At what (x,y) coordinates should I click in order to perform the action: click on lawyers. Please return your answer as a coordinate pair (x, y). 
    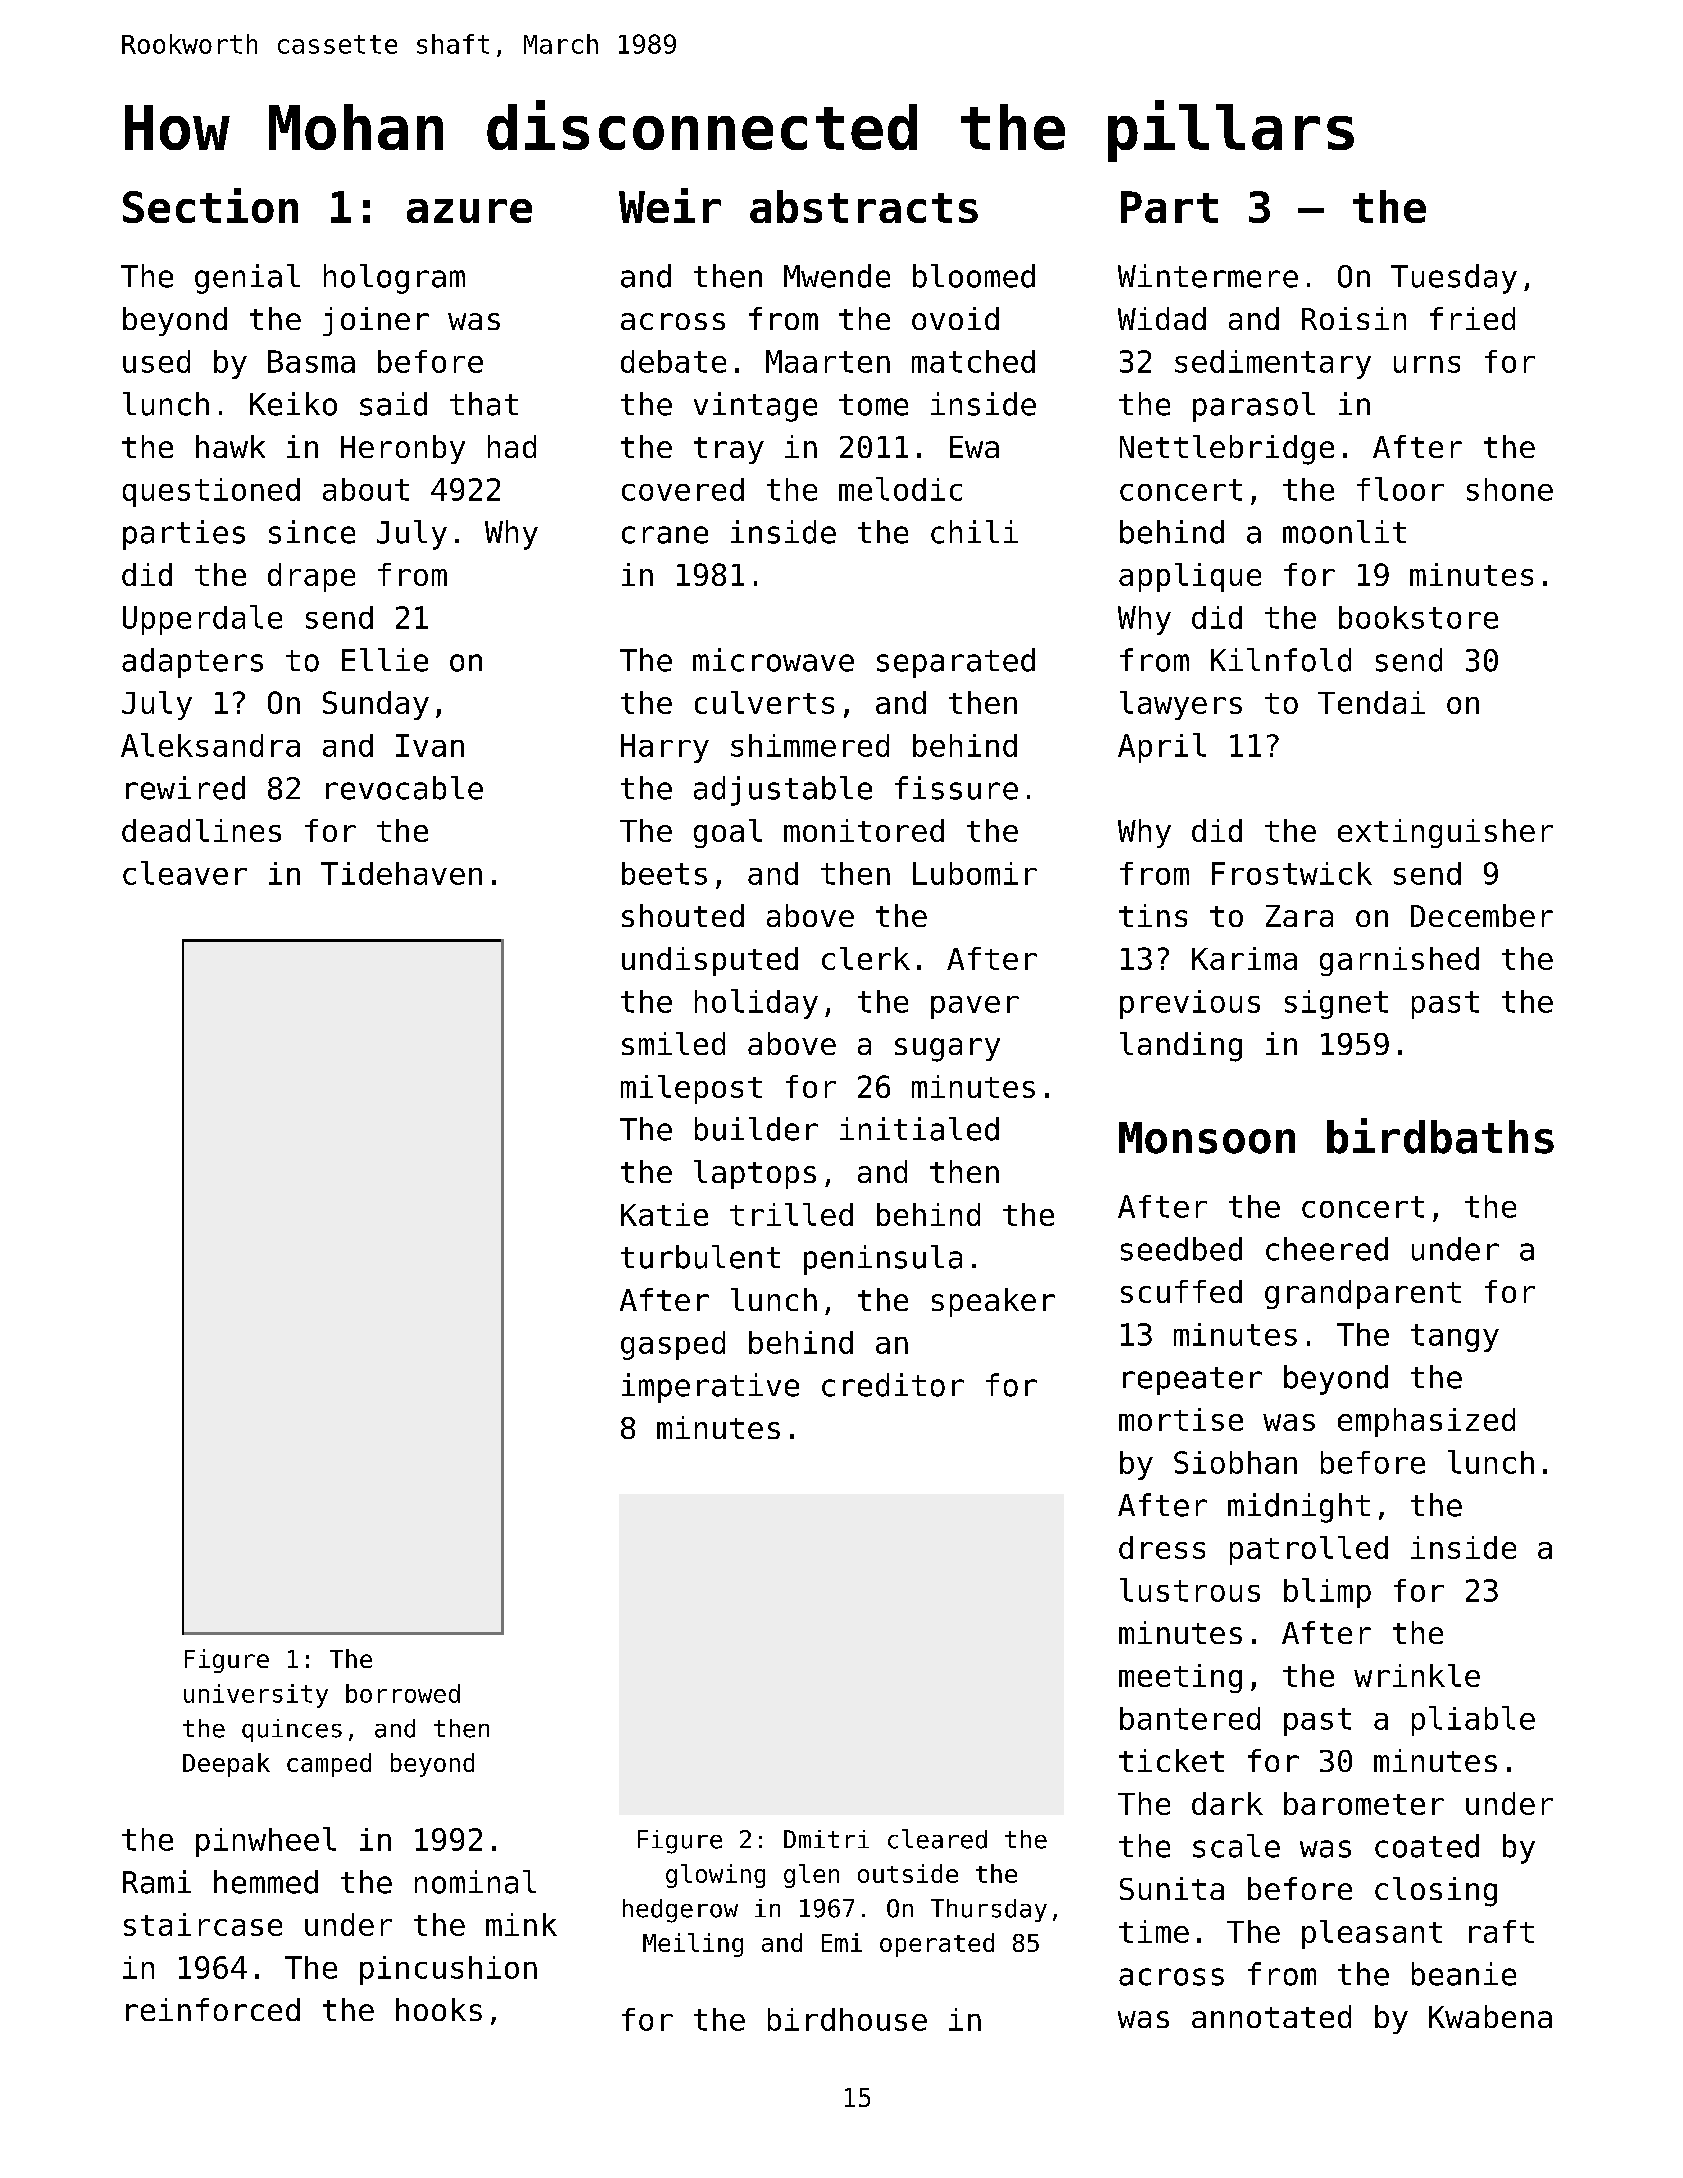
    Looking at the image, I should click on (1181, 705).
